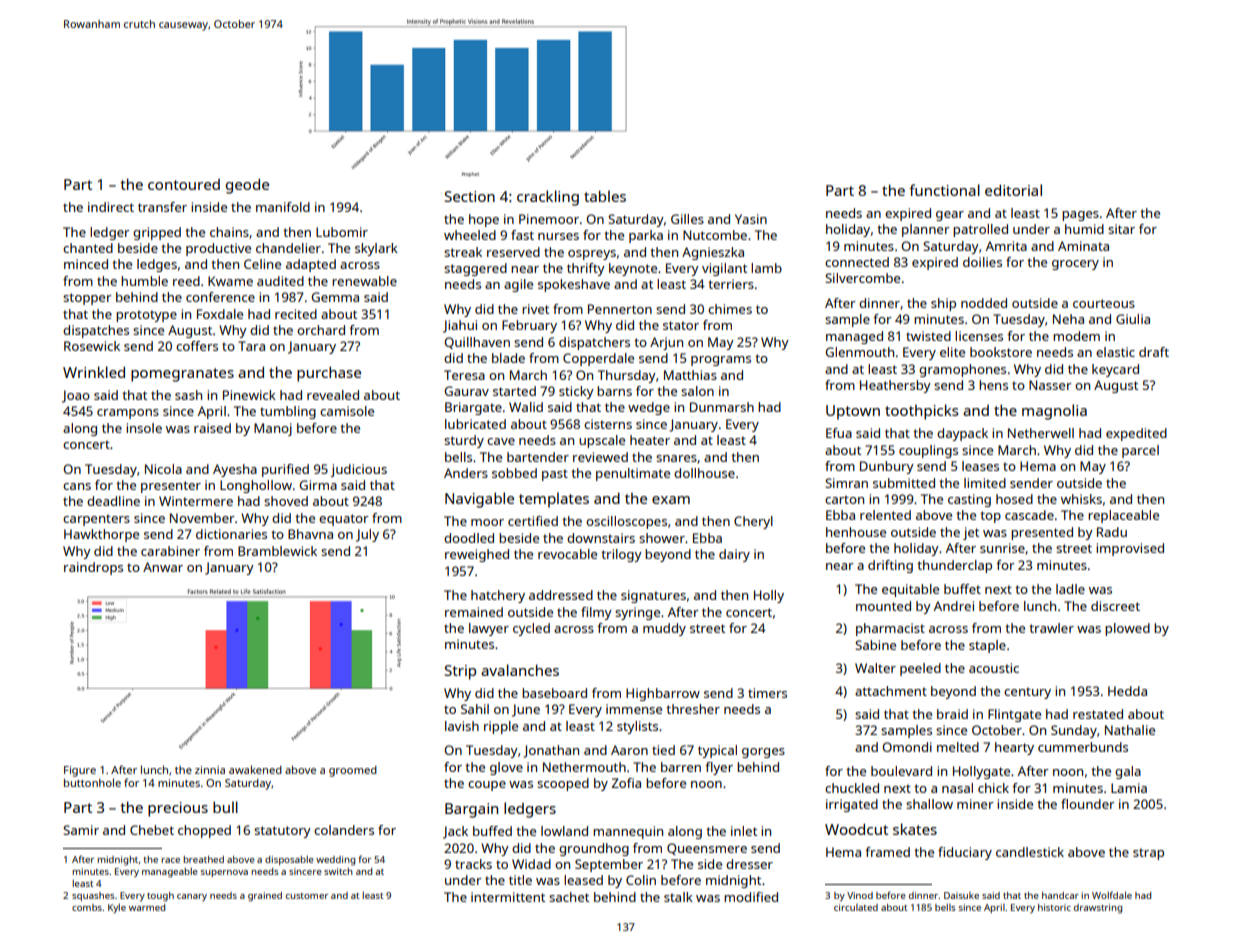 Image resolution: width=1233 pixels, height=952 pixels. What do you see at coordinates (605, 196) in the page?
I see `tables` at bounding box center [605, 196].
